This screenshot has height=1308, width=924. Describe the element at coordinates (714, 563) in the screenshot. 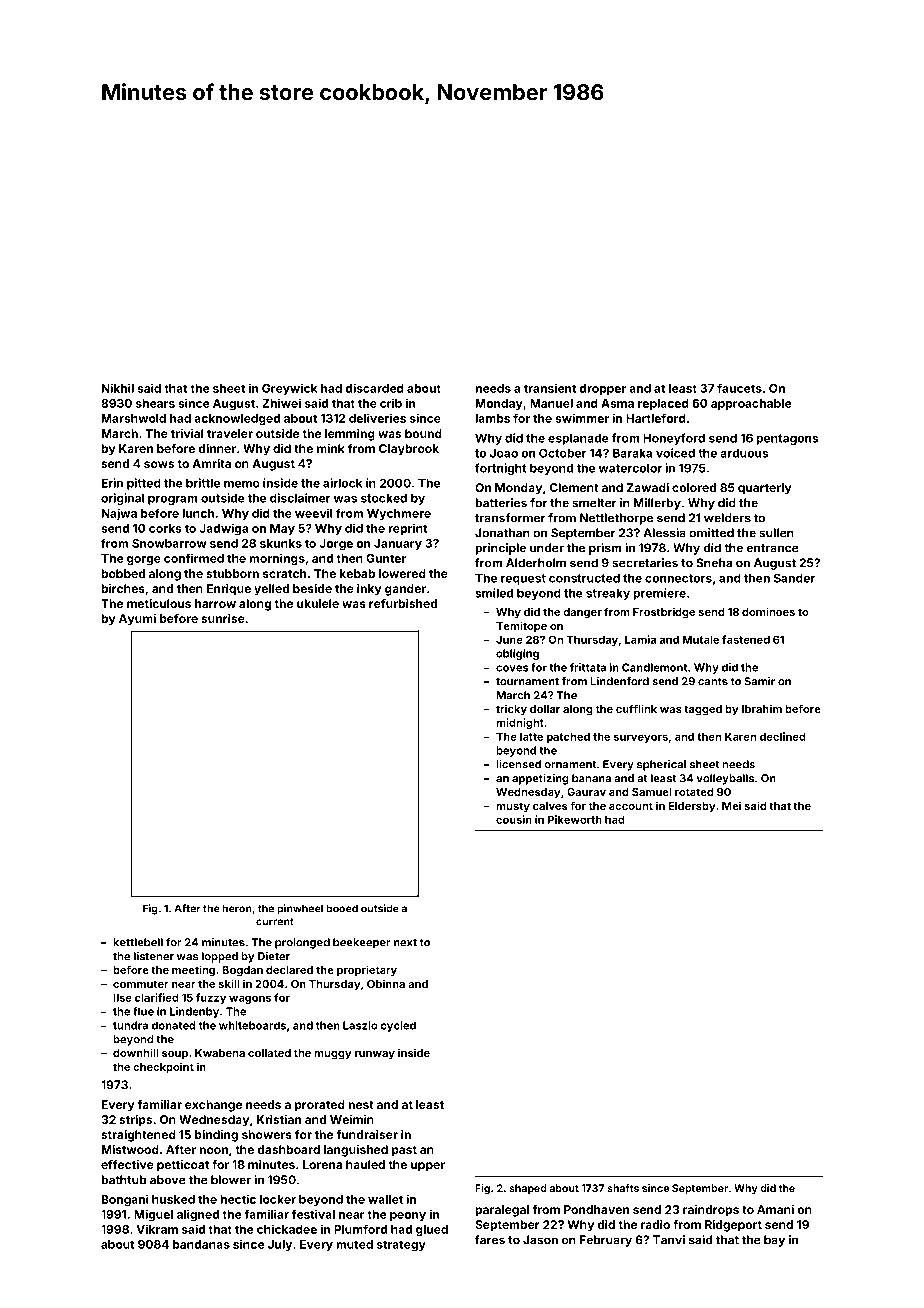

I see `Sneha` at that location.
